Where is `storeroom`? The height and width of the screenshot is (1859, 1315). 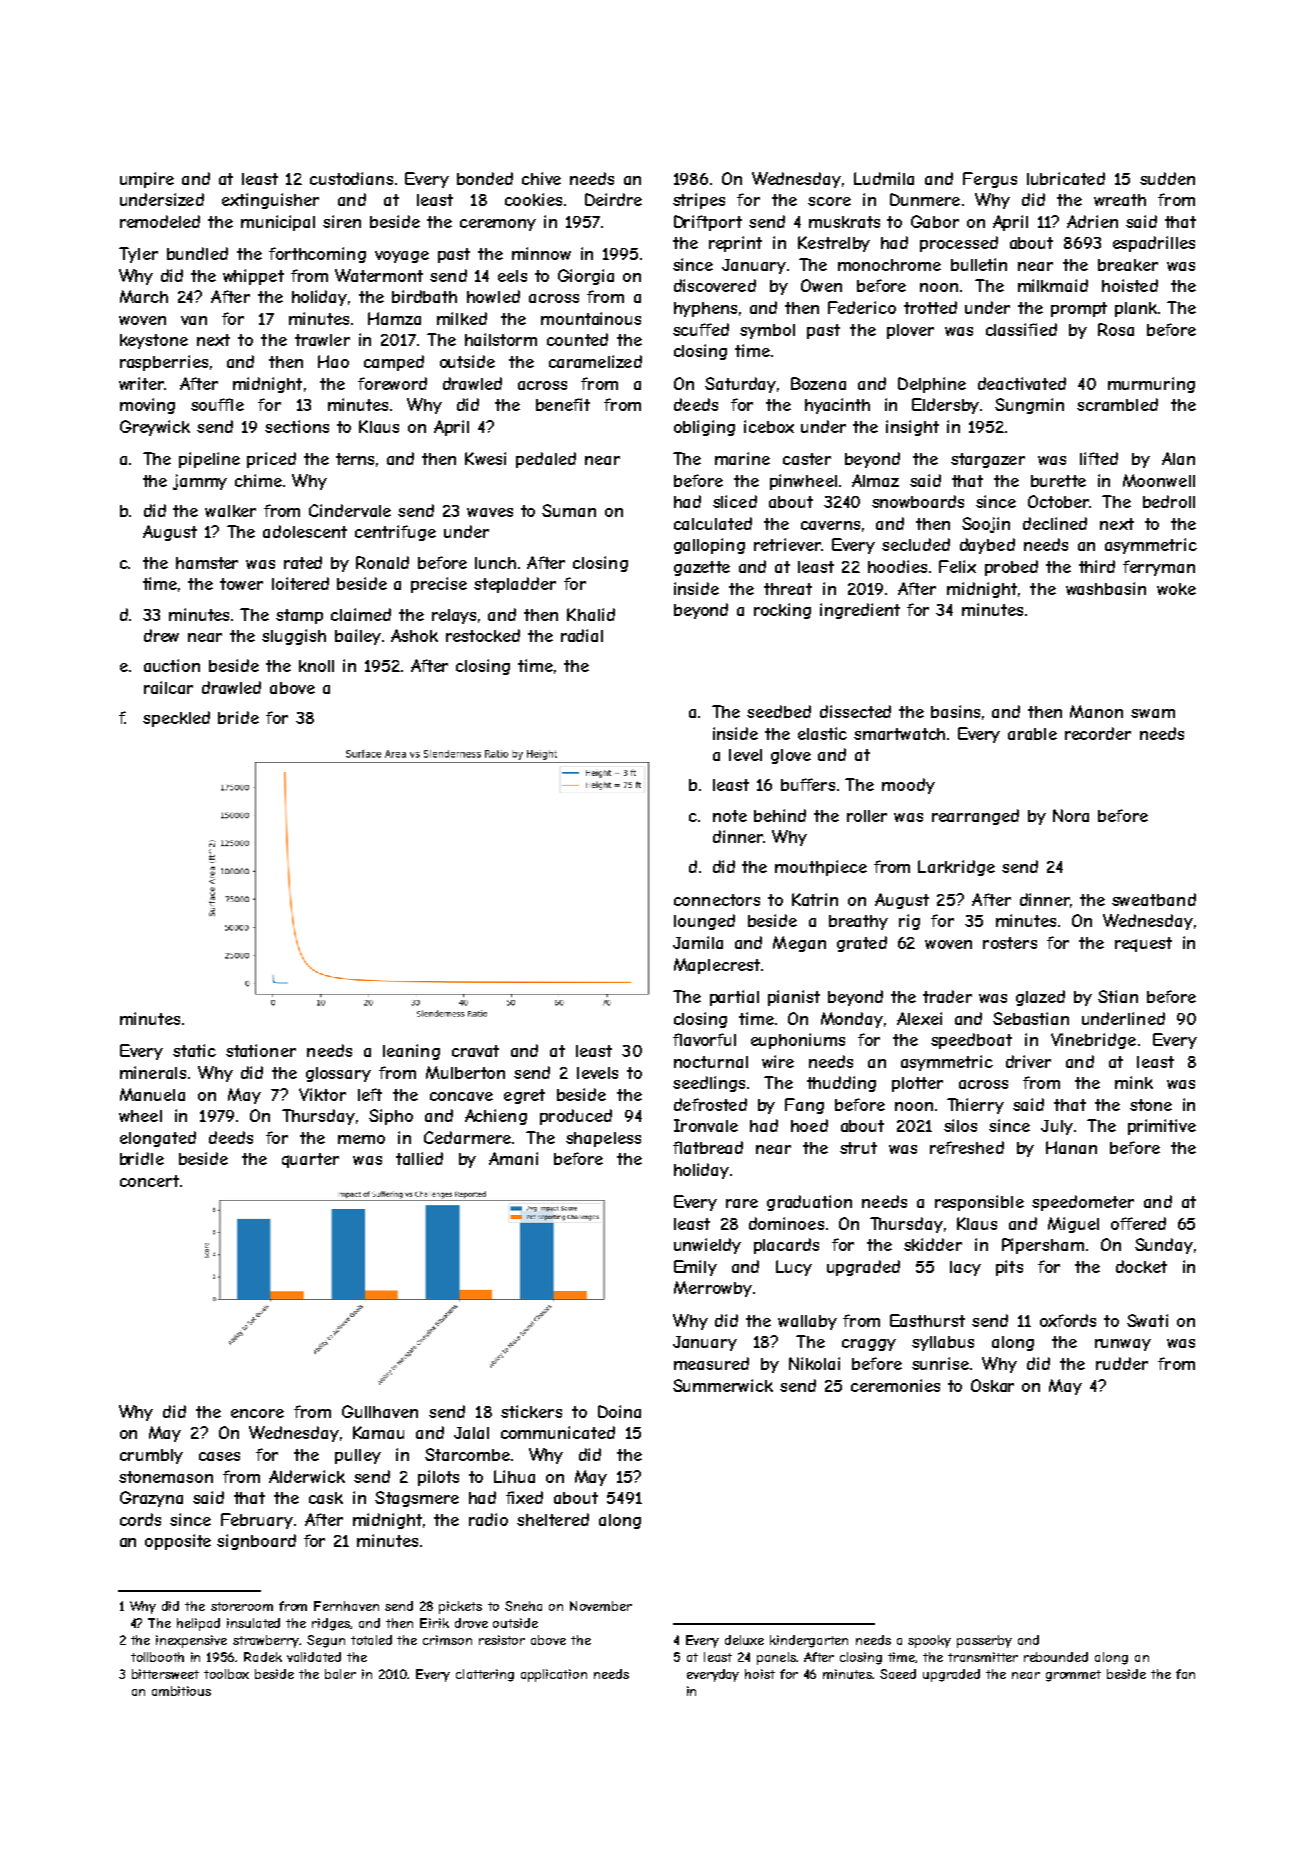 storeroom is located at coordinates (242, 1606).
